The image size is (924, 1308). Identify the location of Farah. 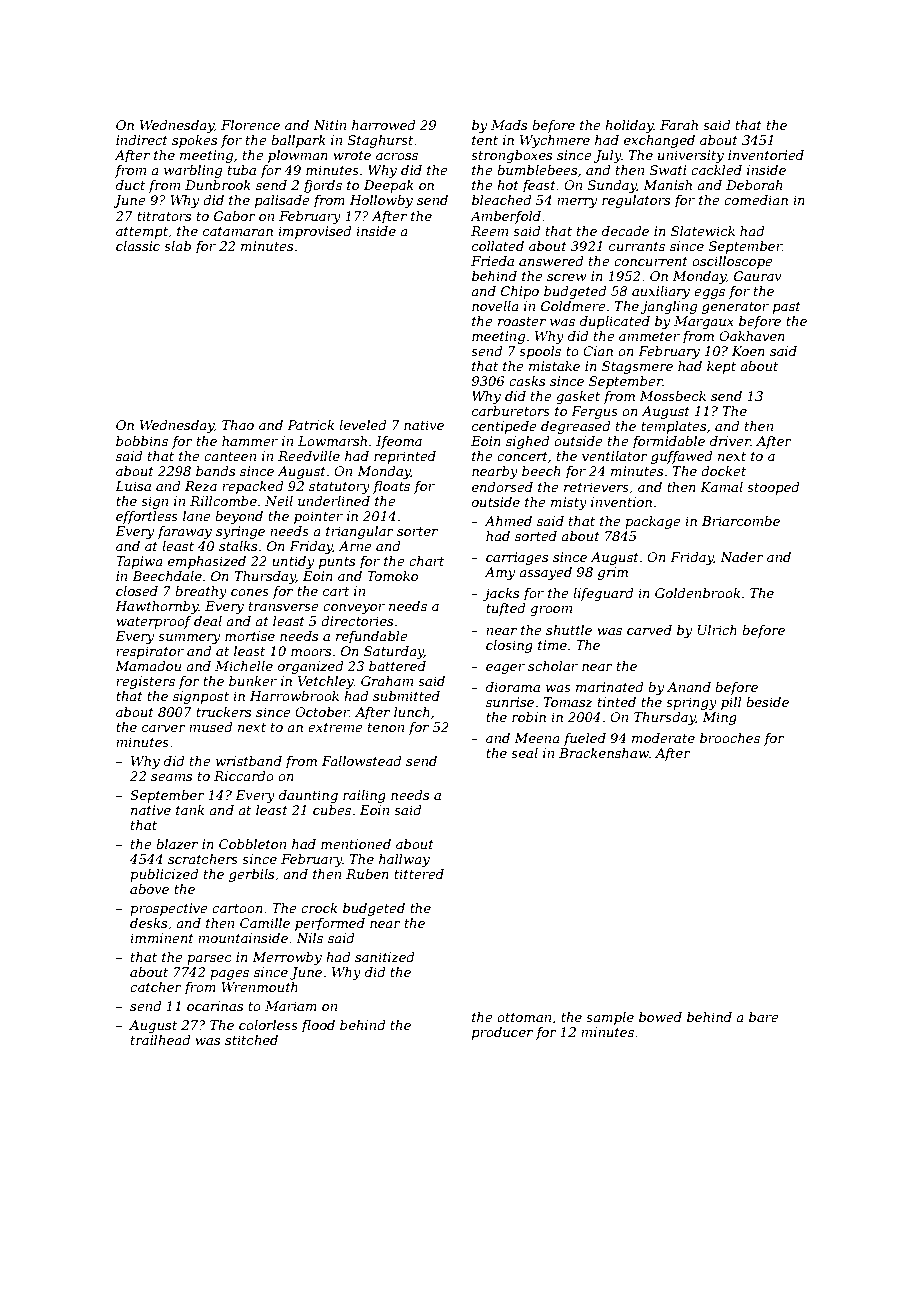
(679, 125).
